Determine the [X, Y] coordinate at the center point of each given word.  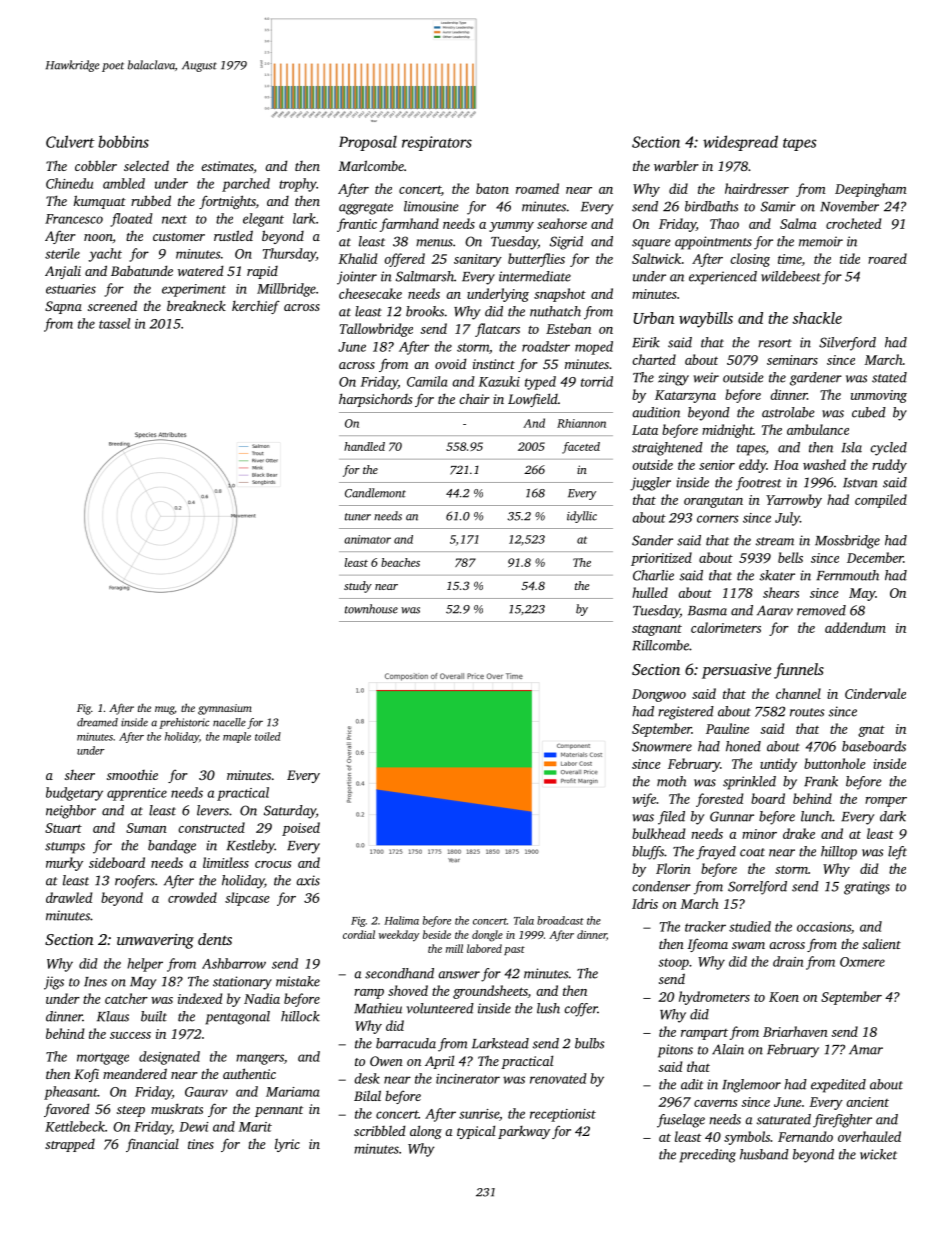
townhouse [371, 609]
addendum [855, 627]
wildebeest [791, 276]
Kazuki [499, 381]
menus [434, 243]
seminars [792, 360]
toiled [268, 736]
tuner [358, 517]
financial [152, 1145]
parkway [524, 1132]
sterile [62, 253]
